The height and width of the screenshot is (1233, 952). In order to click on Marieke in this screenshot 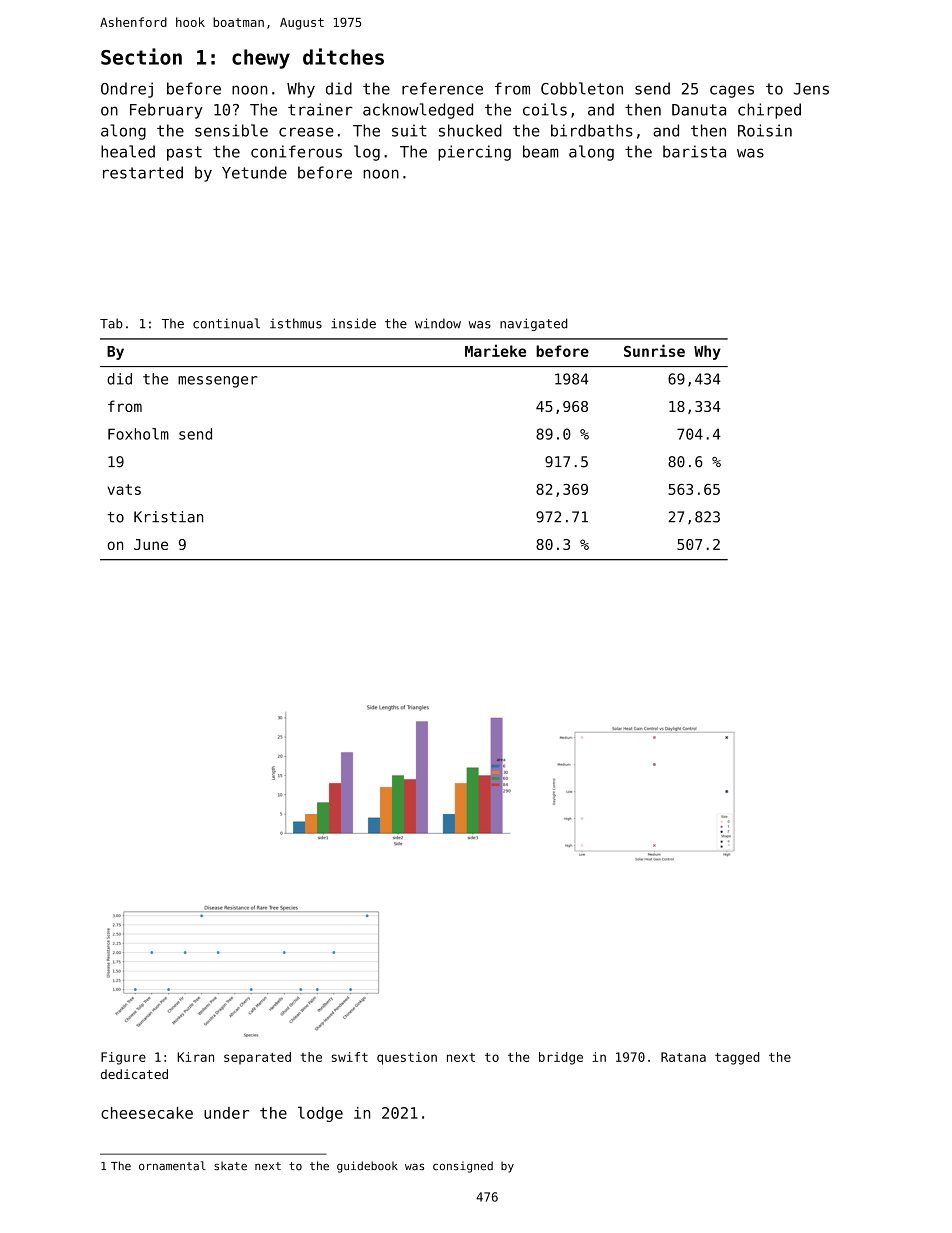, I will do `click(495, 350)`.
